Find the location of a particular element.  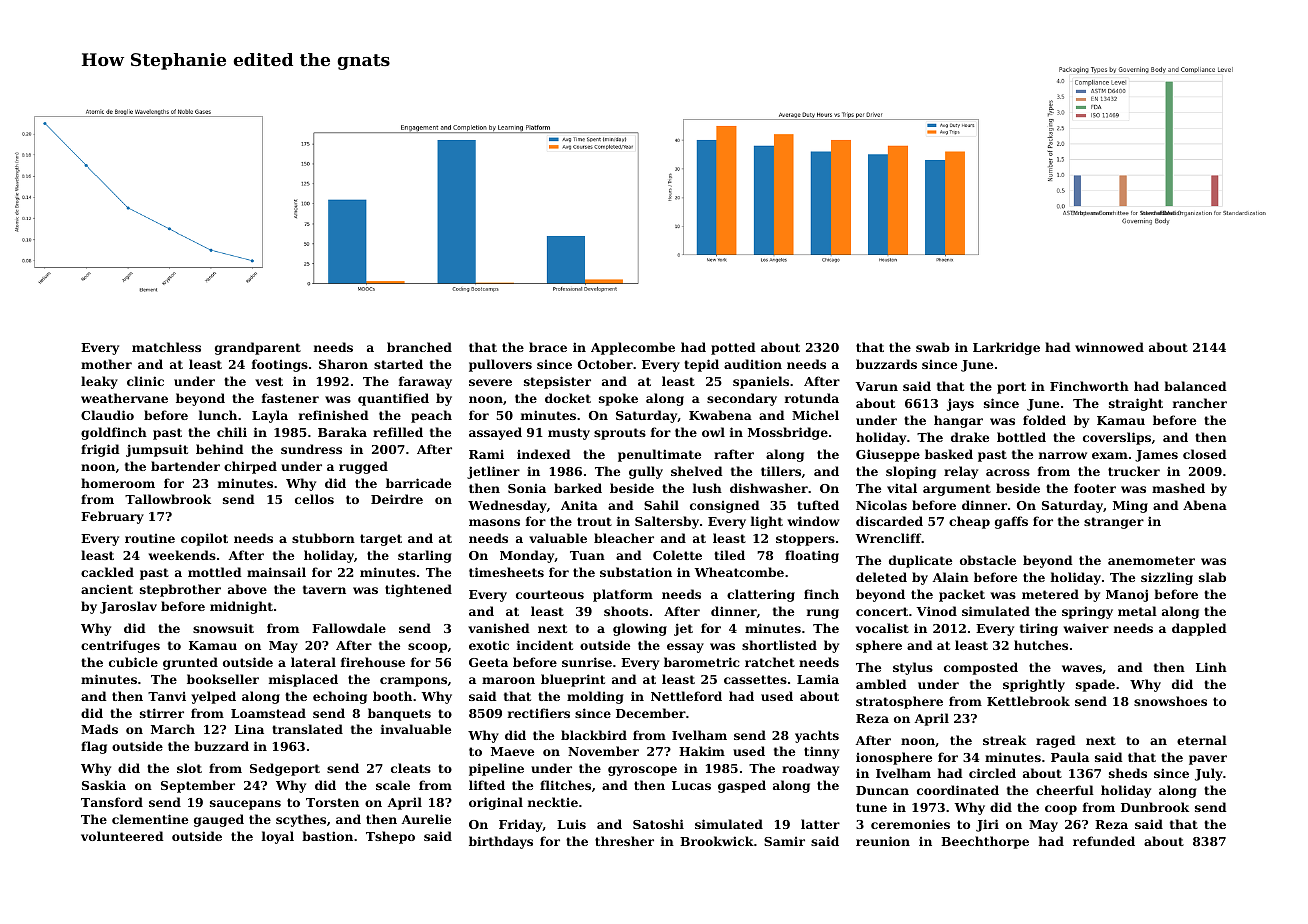

Applecombe is located at coordinates (633, 348).
